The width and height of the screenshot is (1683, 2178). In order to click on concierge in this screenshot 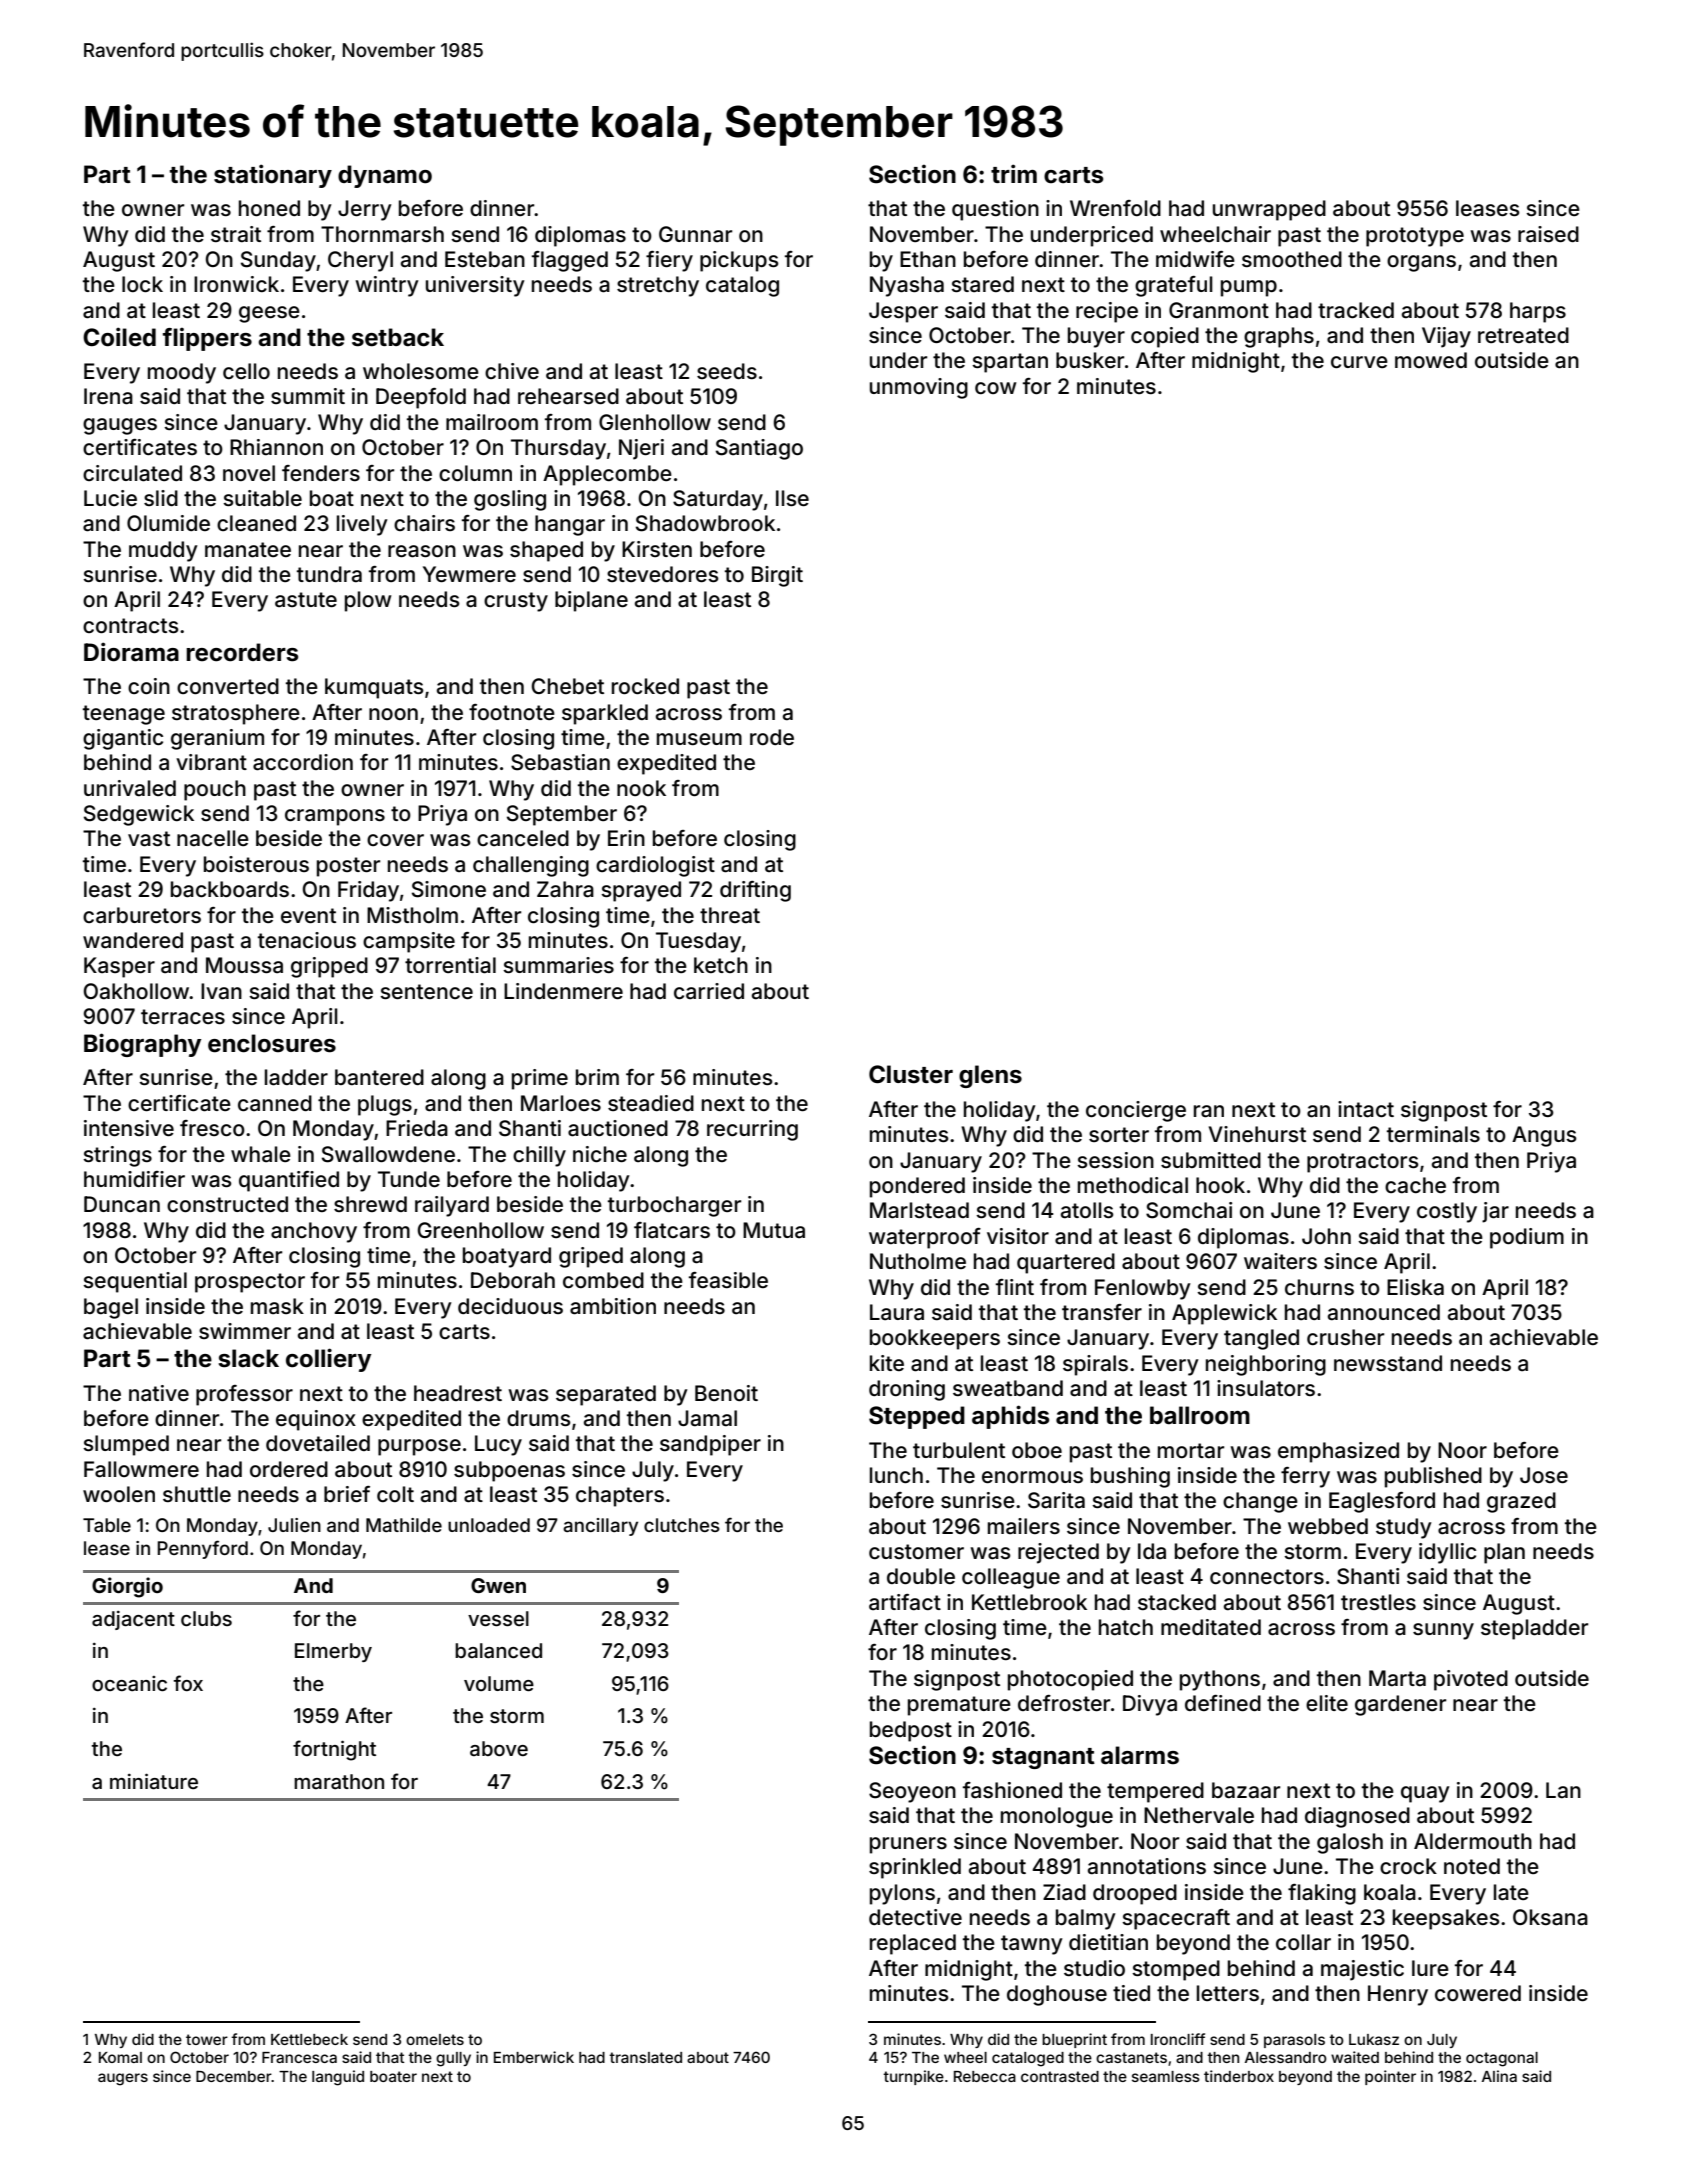, I will do `click(1136, 1111)`.
